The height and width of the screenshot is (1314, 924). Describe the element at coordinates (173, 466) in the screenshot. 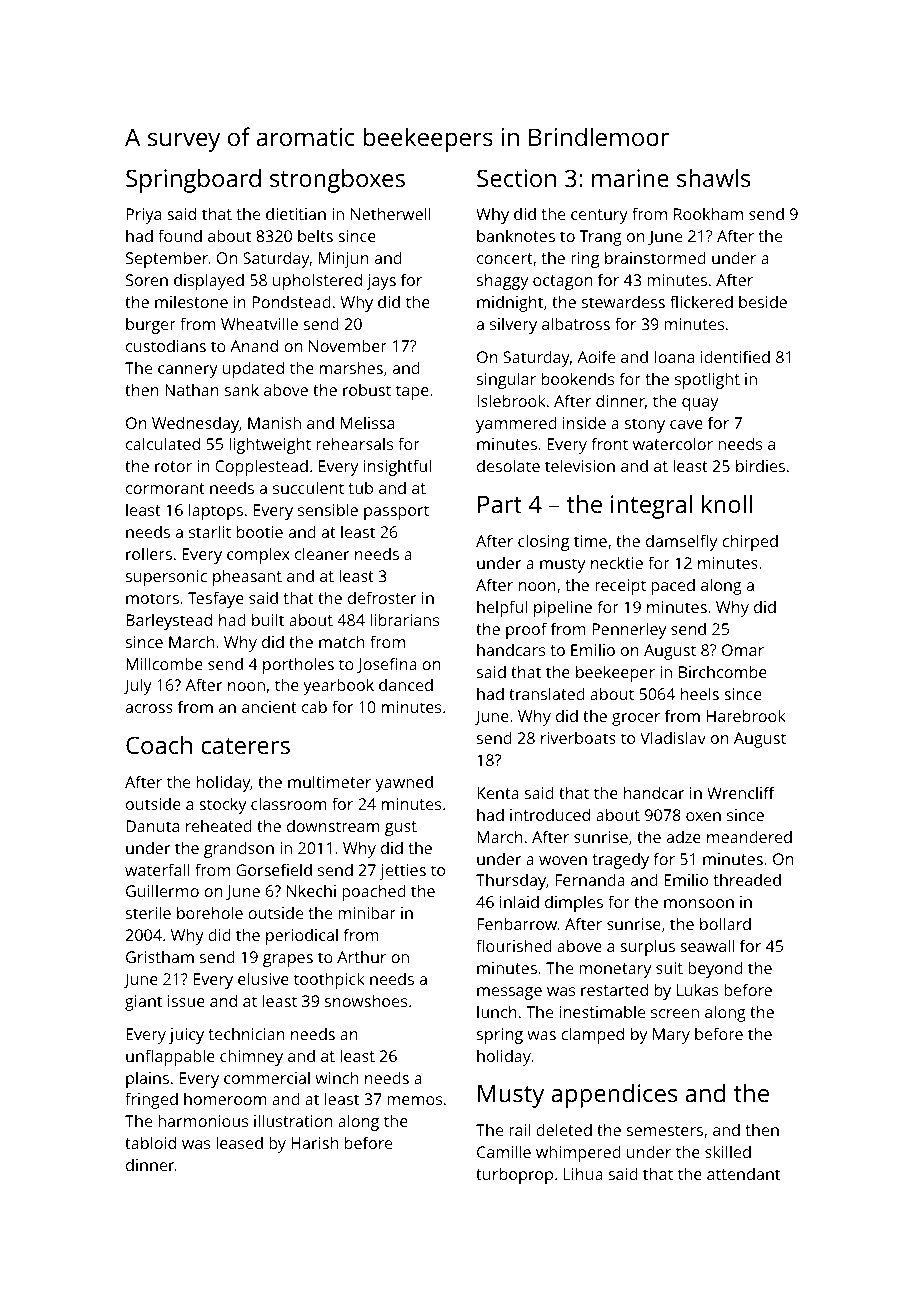

I see `rotor` at that location.
